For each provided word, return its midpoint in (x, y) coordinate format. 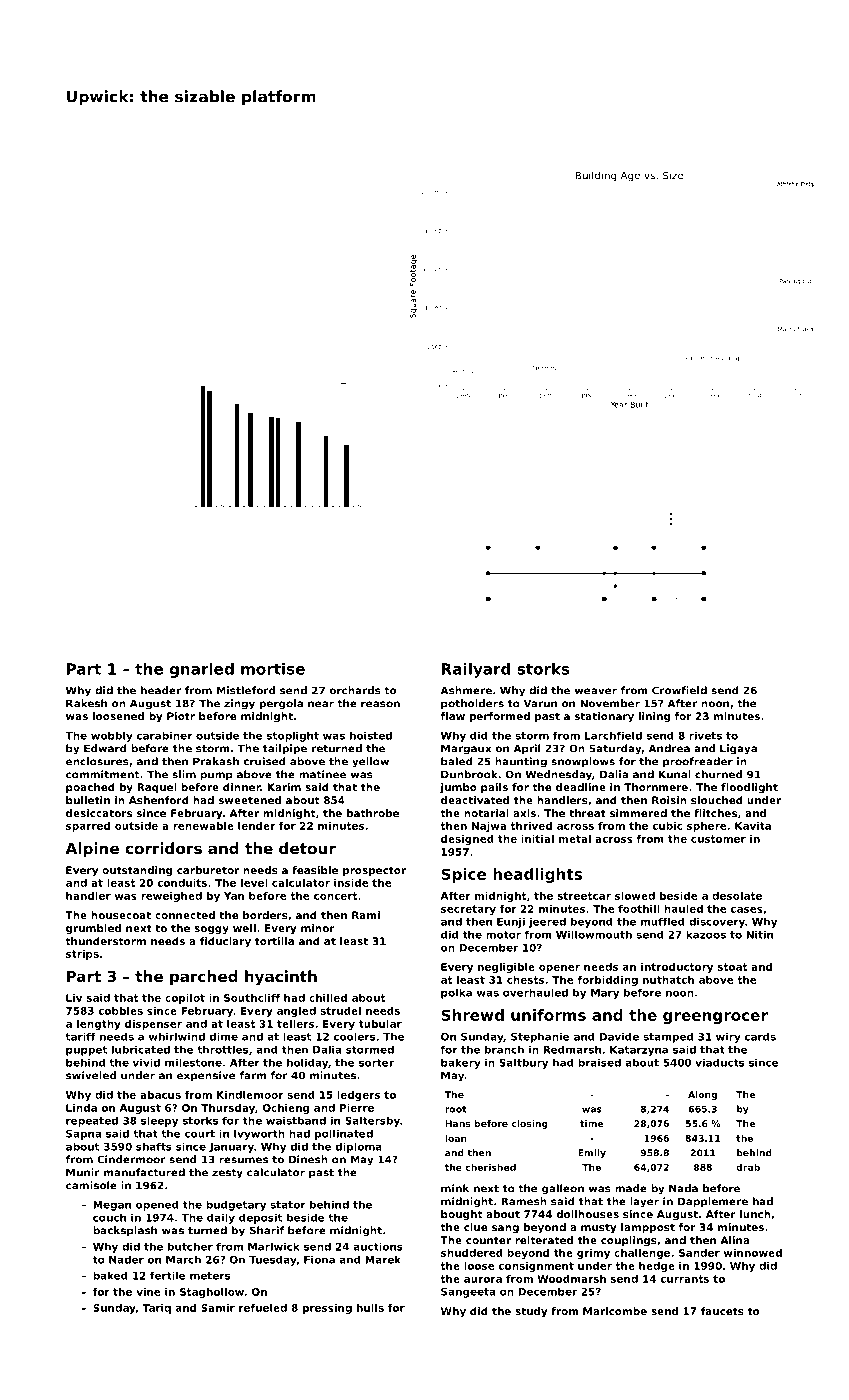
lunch (755, 1214)
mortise (273, 669)
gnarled (201, 670)
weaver (596, 691)
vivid (146, 1062)
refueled (263, 1308)
